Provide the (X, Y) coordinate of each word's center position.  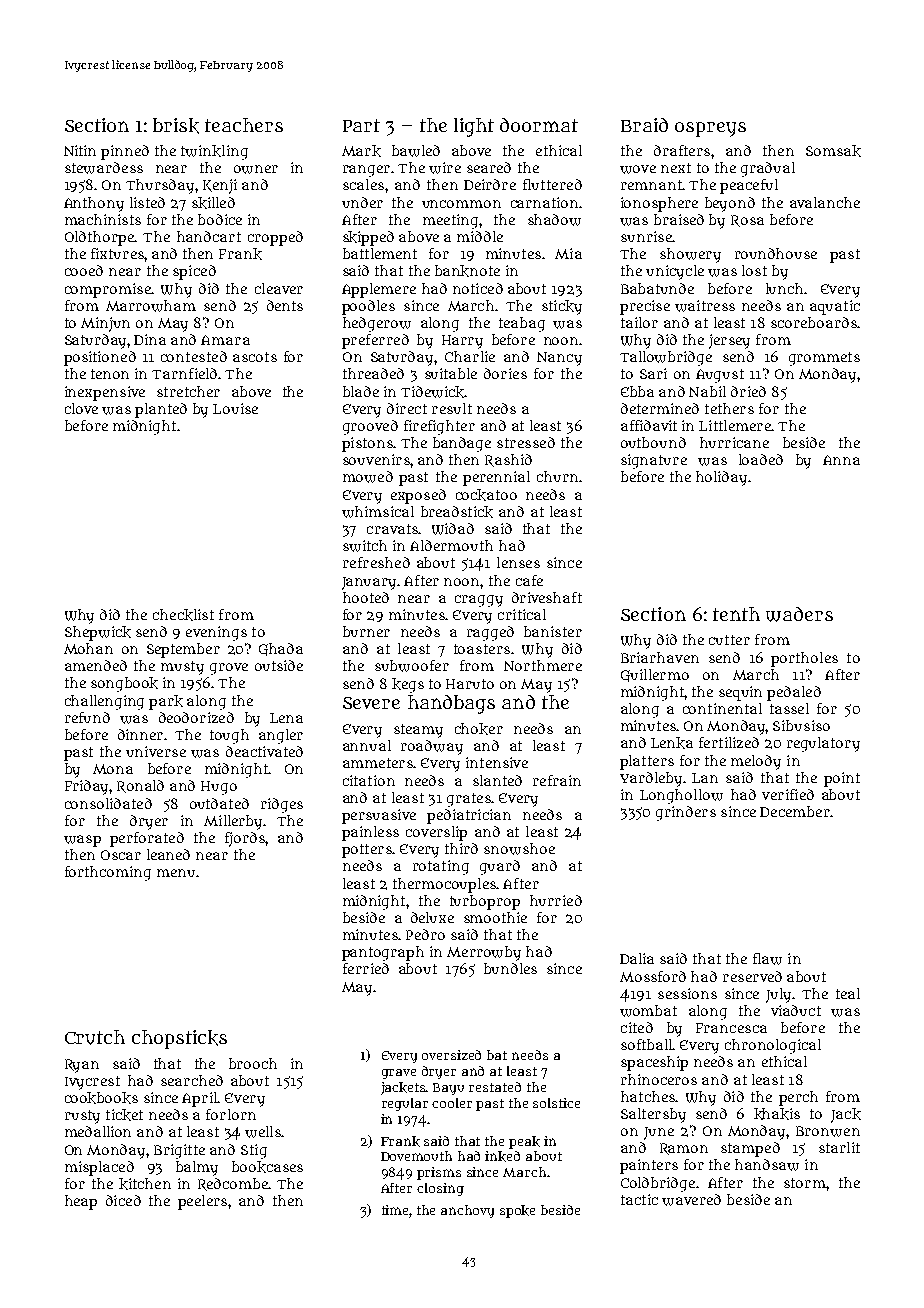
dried (748, 391)
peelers (202, 1202)
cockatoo (486, 495)
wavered (691, 1200)
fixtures (118, 253)
